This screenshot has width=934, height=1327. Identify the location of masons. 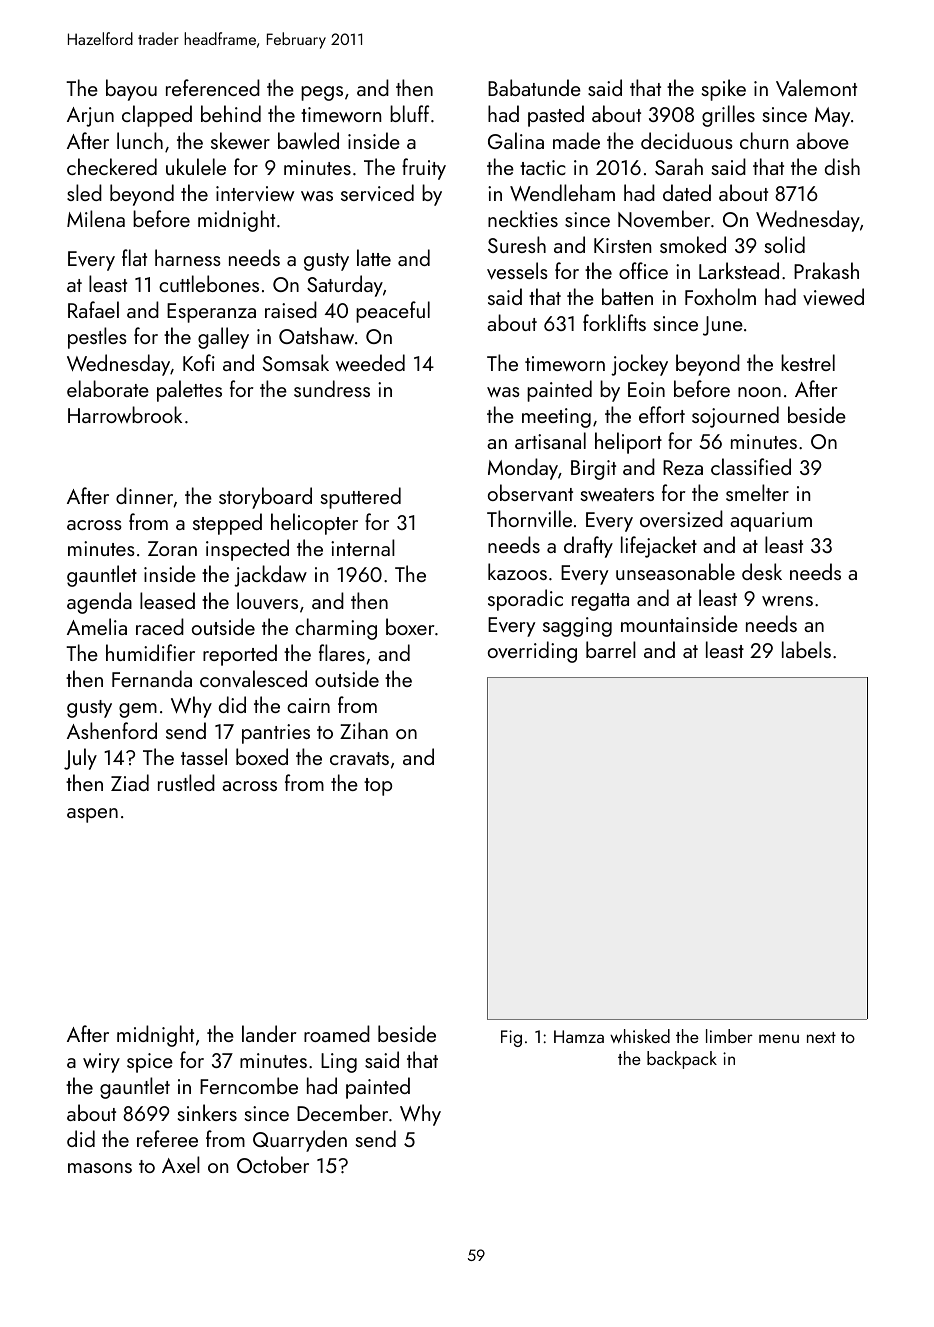
(100, 1168).
